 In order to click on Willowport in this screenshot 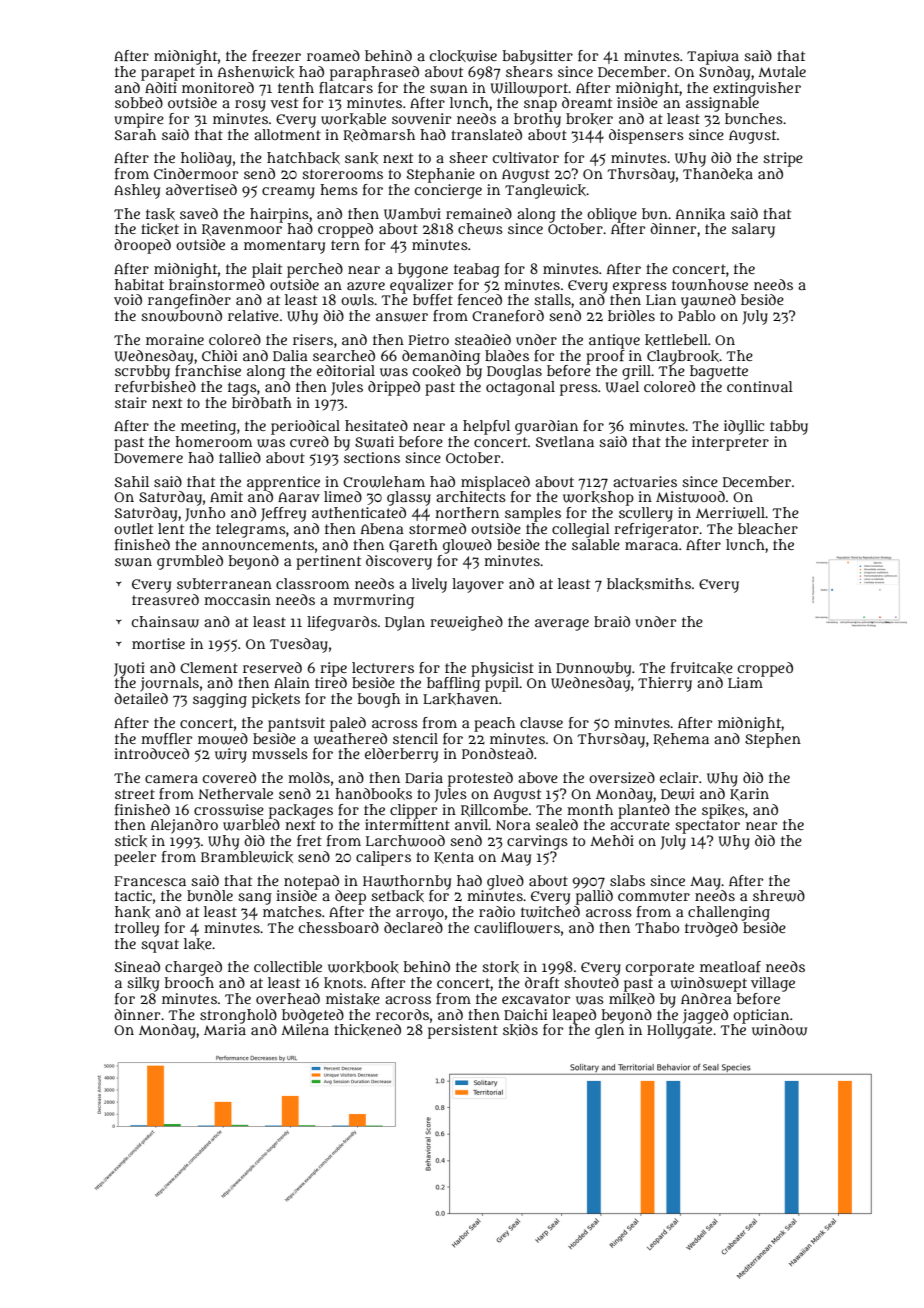, I will do `click(529, 89)`.
